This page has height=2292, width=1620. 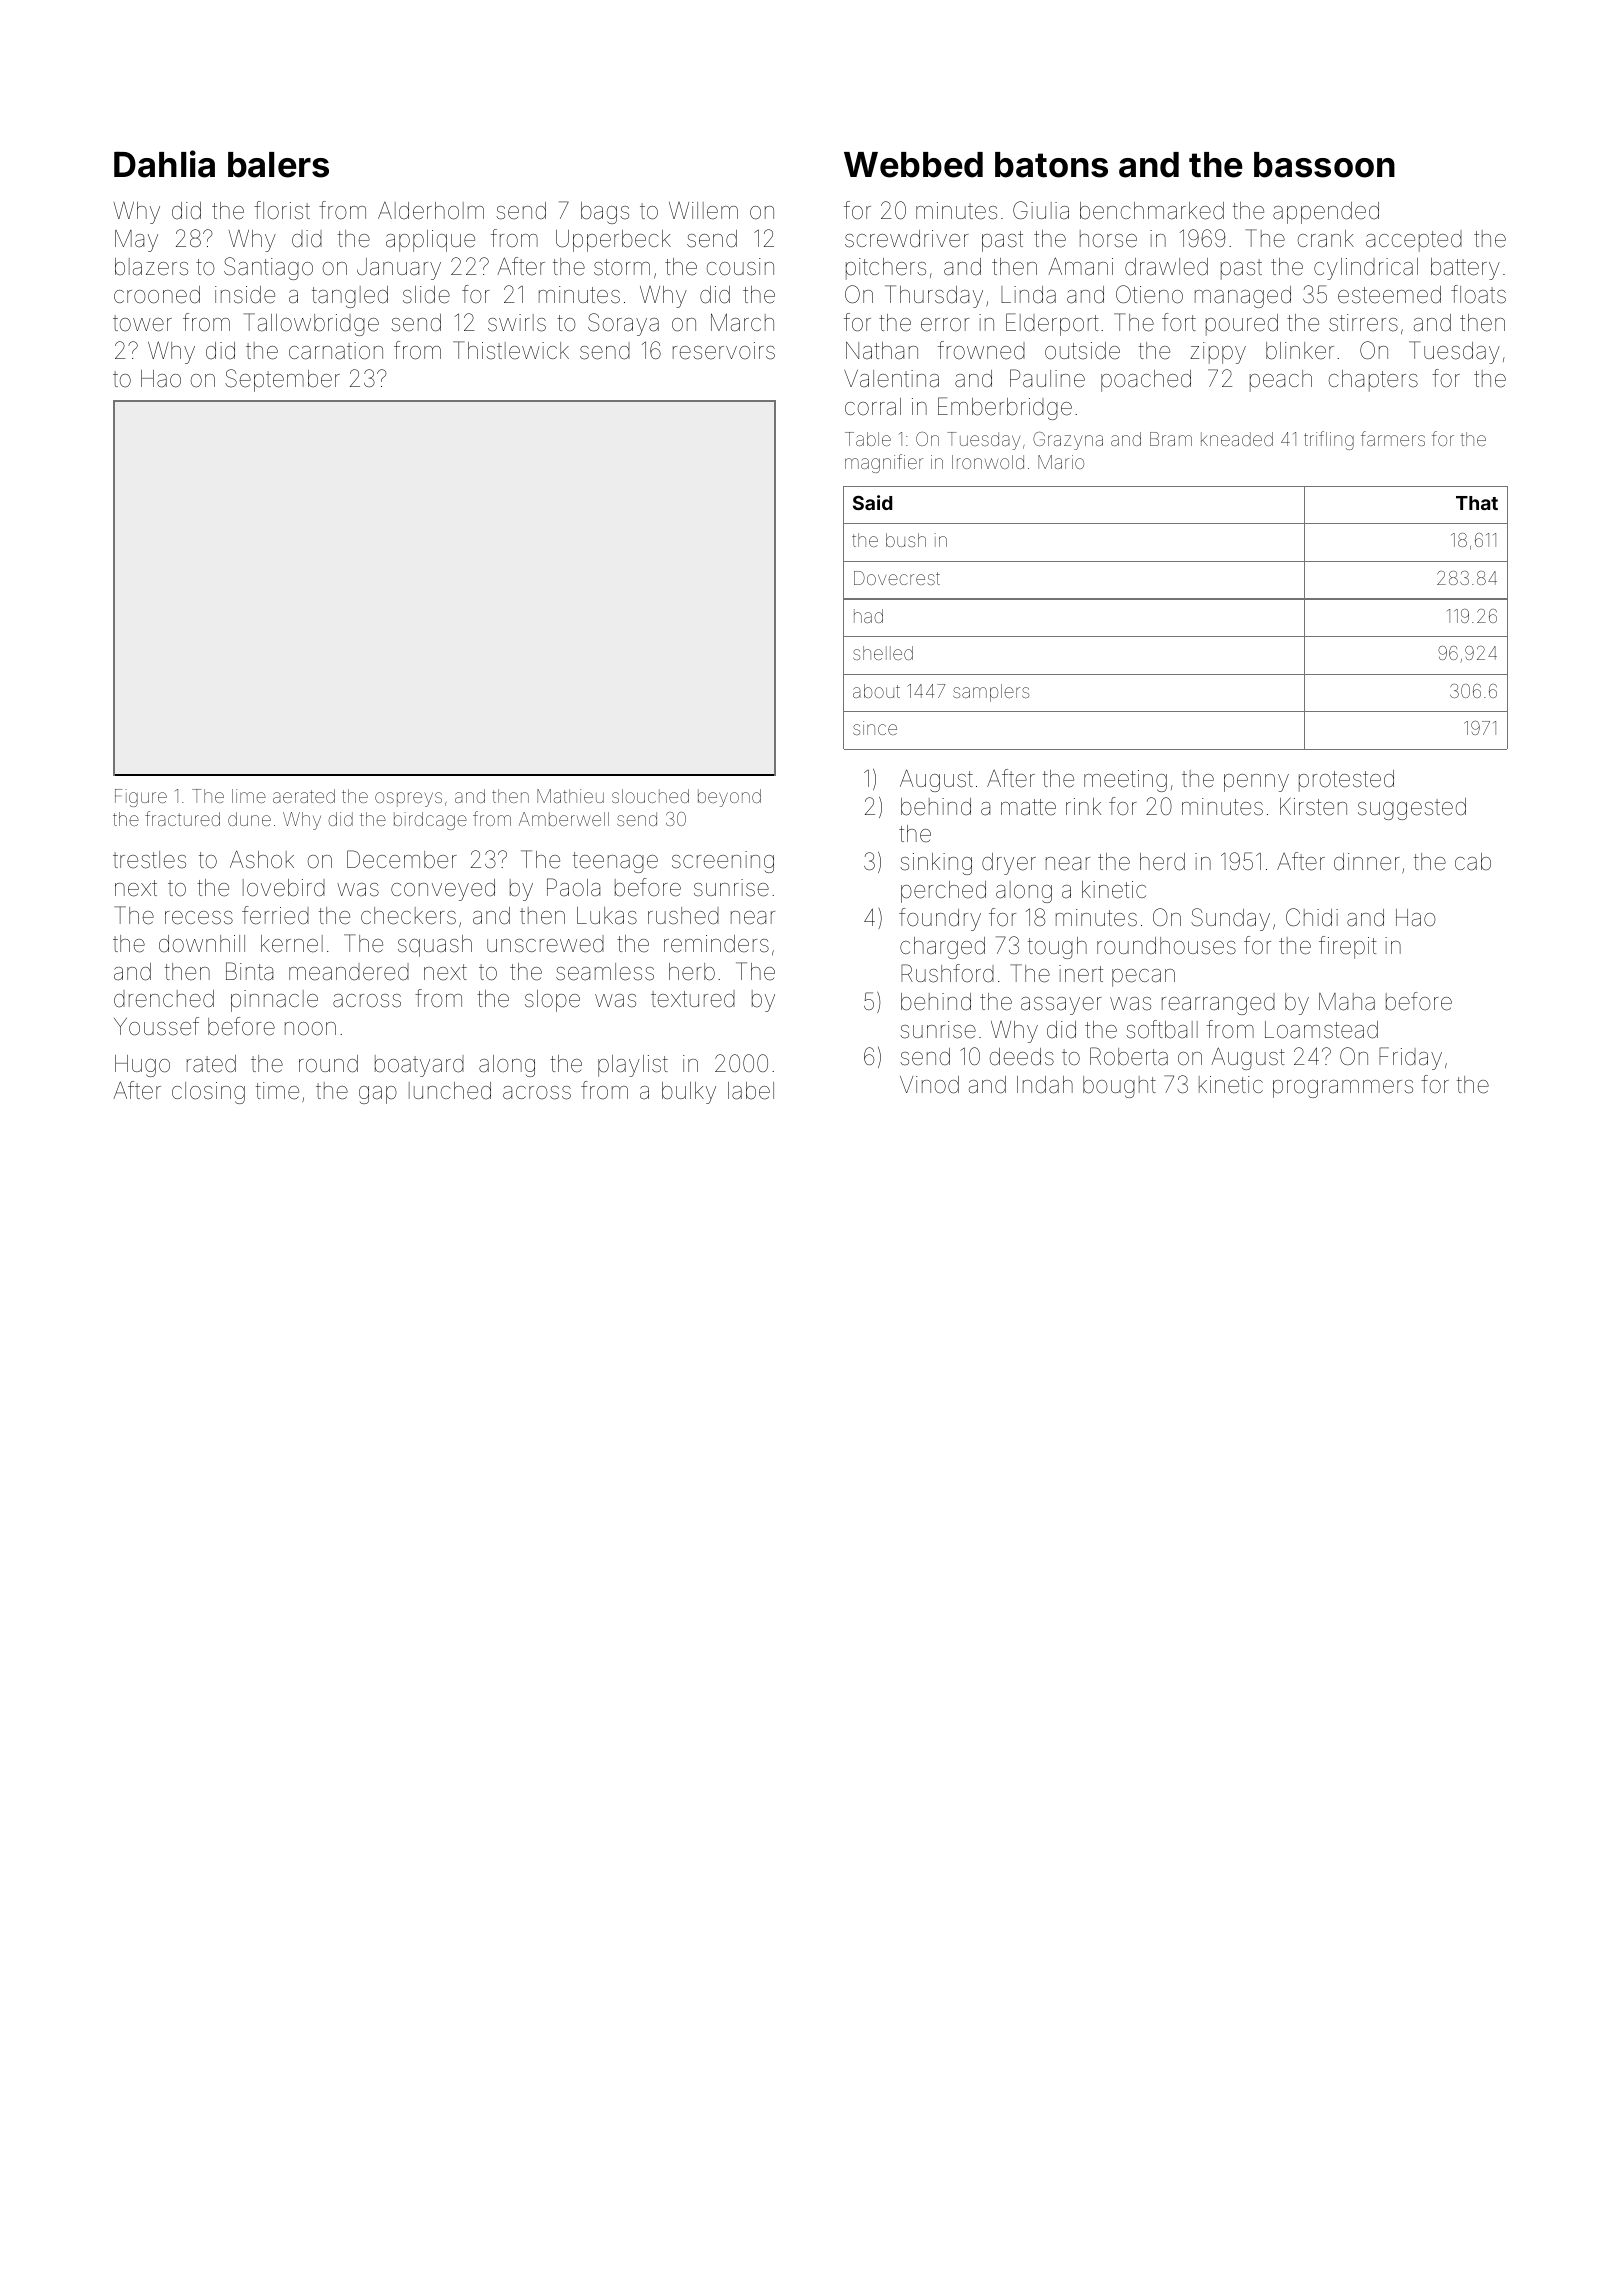 What do you see at coordinates (703, 211) in the page?
I see `Willem` at bounding box center [703, 211].
